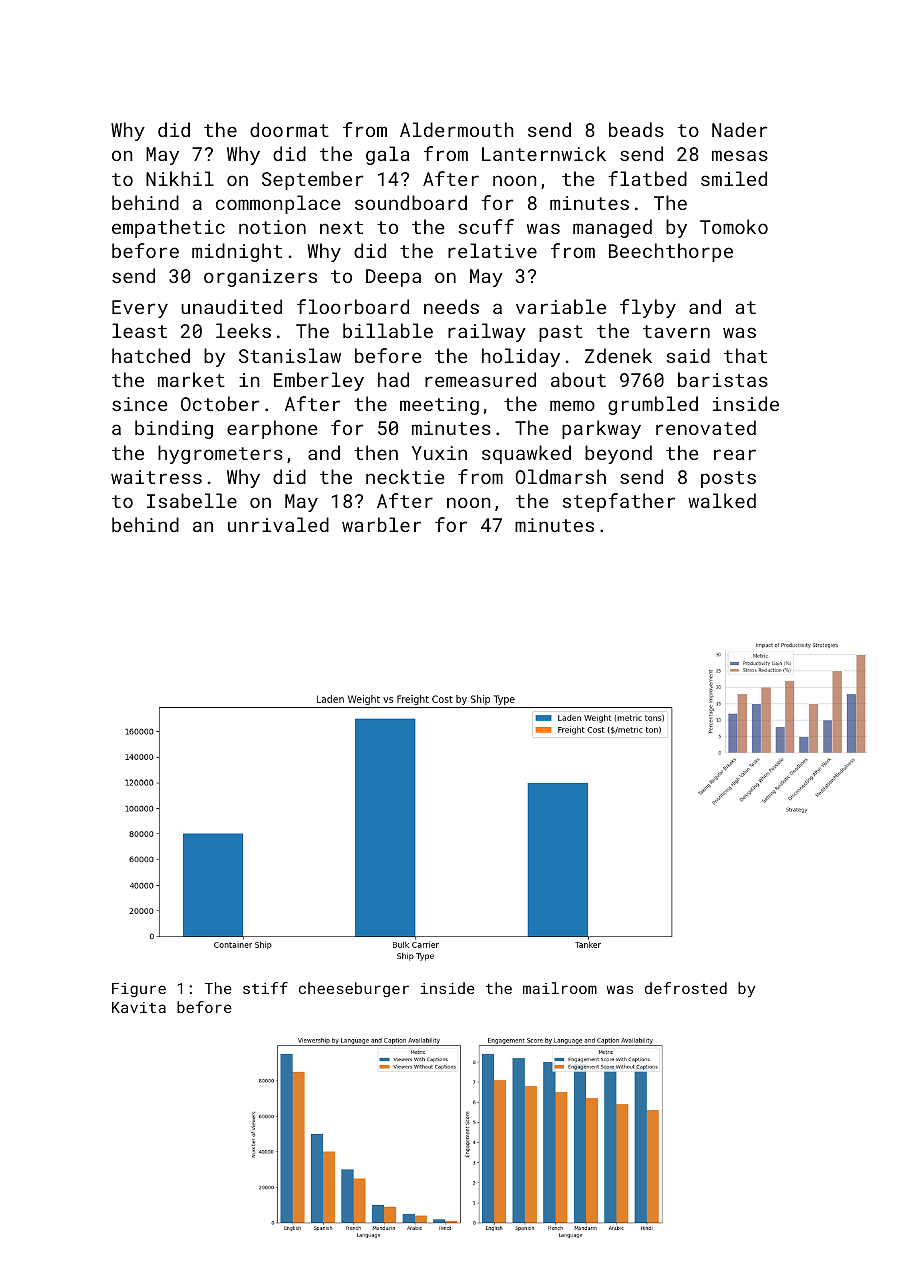 The width and height of the screenshot is (897, 1273). I want to click on stepfather, so click(618, 502).
